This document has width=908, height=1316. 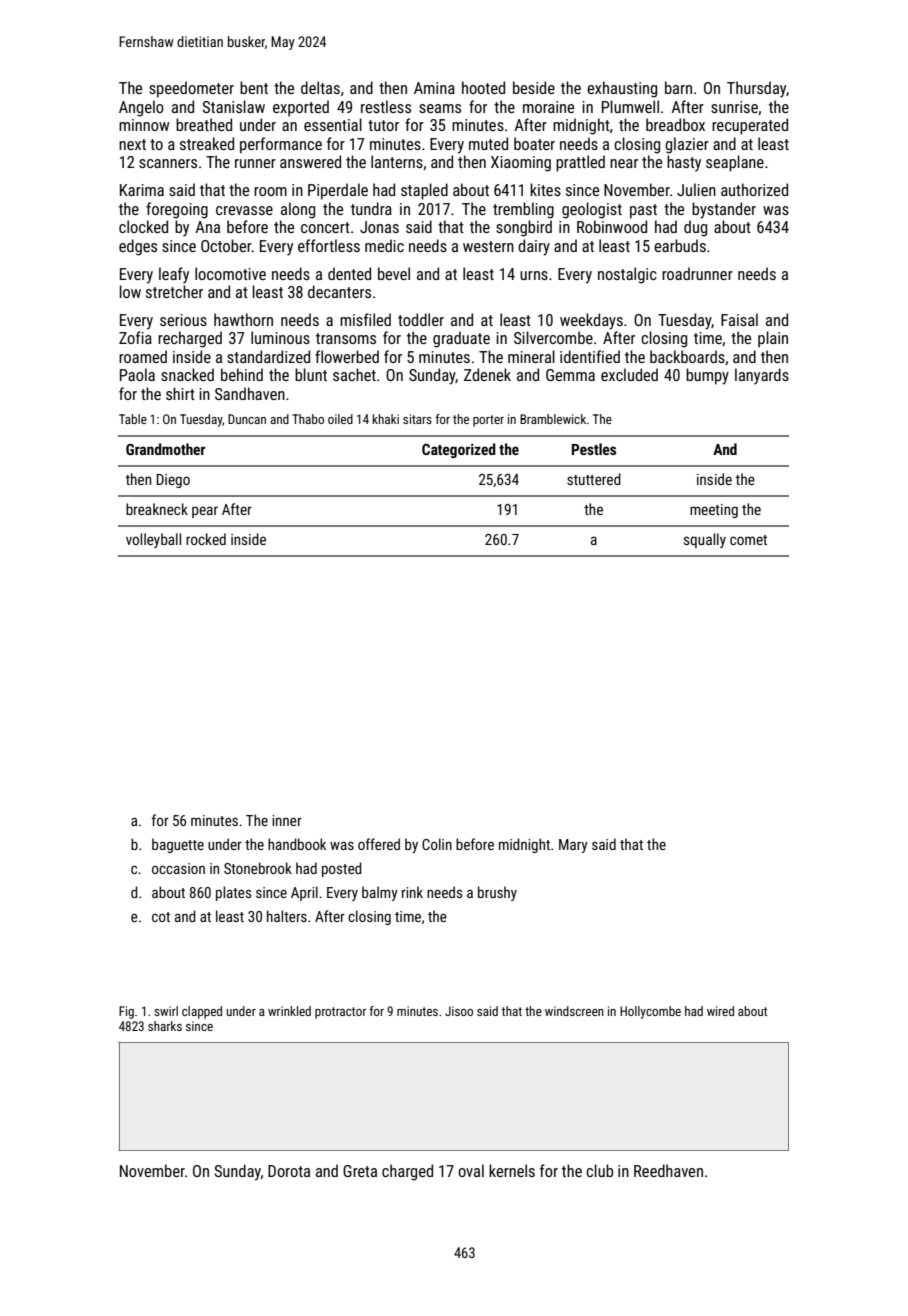 I want to click on sitars, so click(x=417, y=419).
